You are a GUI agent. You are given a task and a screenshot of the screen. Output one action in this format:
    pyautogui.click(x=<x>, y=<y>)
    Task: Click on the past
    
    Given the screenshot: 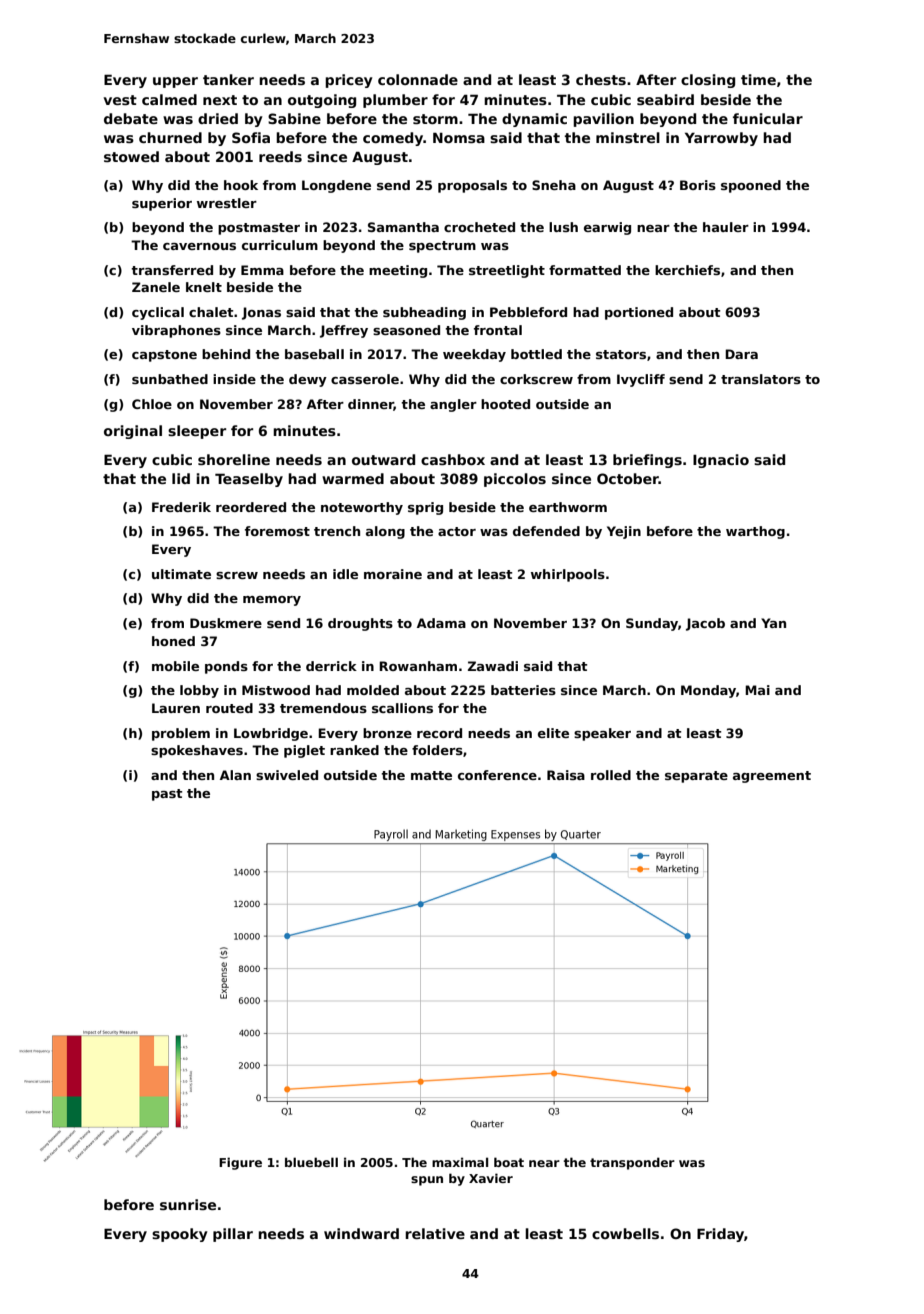 What is the action you would take?
    pyautogui.click(x=167, y=795)
